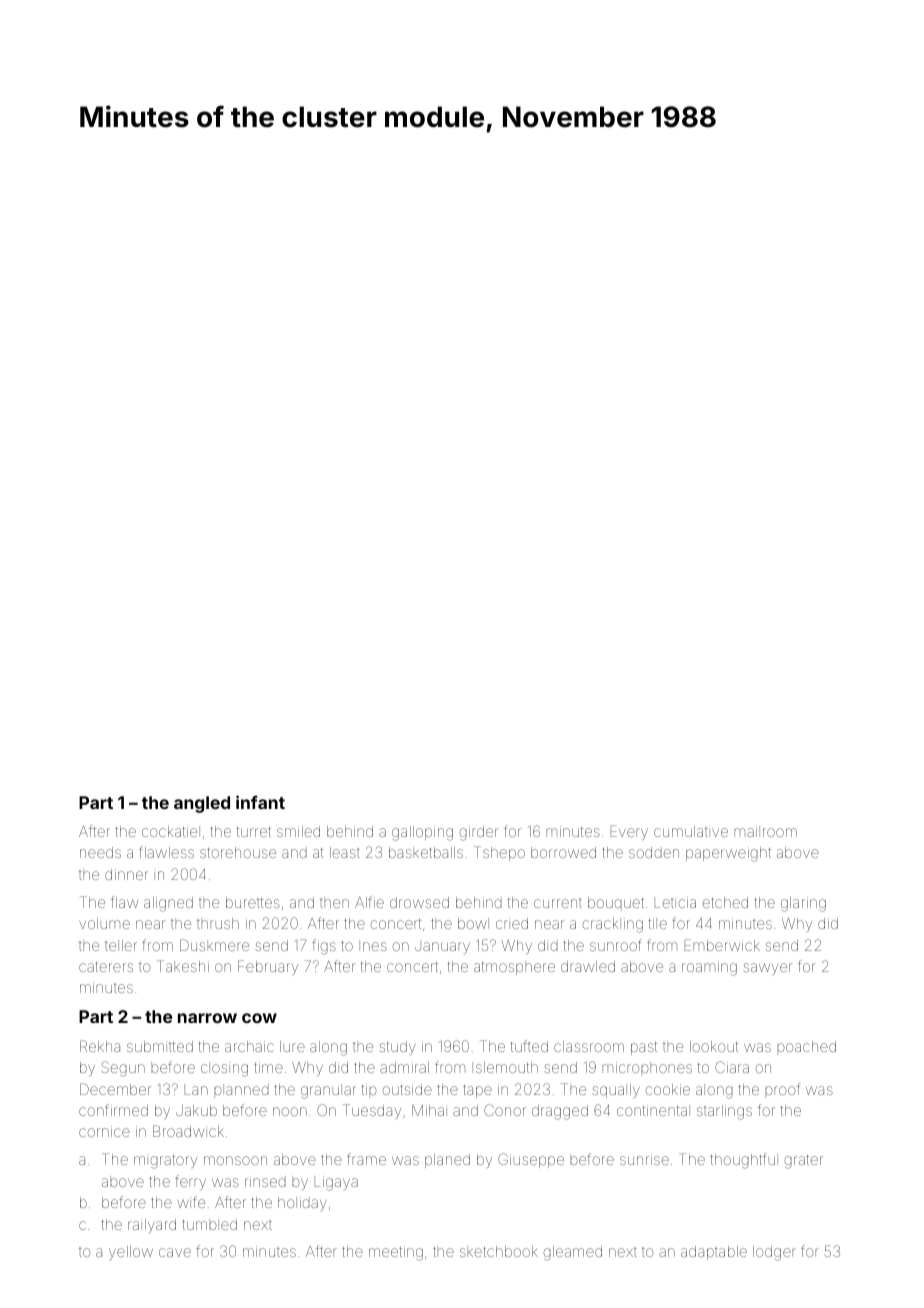 This page has width=924, height=1308. What do you see at coordinates (765, 831) in the page?
I see `mailroom` at bounding box center [765, 831].
